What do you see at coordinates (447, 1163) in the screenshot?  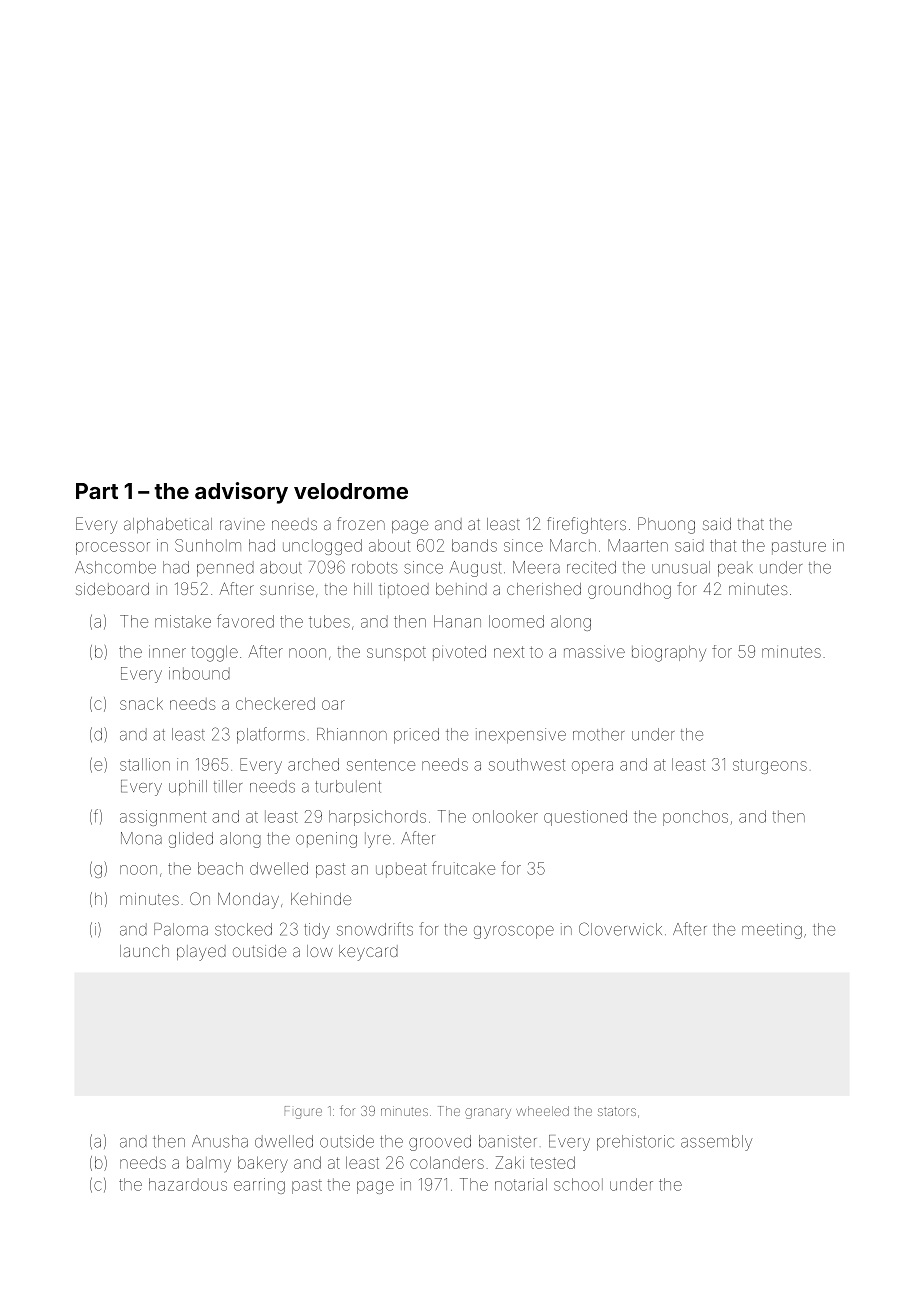 I see `colanders` at bounding box center [447, 1163].
